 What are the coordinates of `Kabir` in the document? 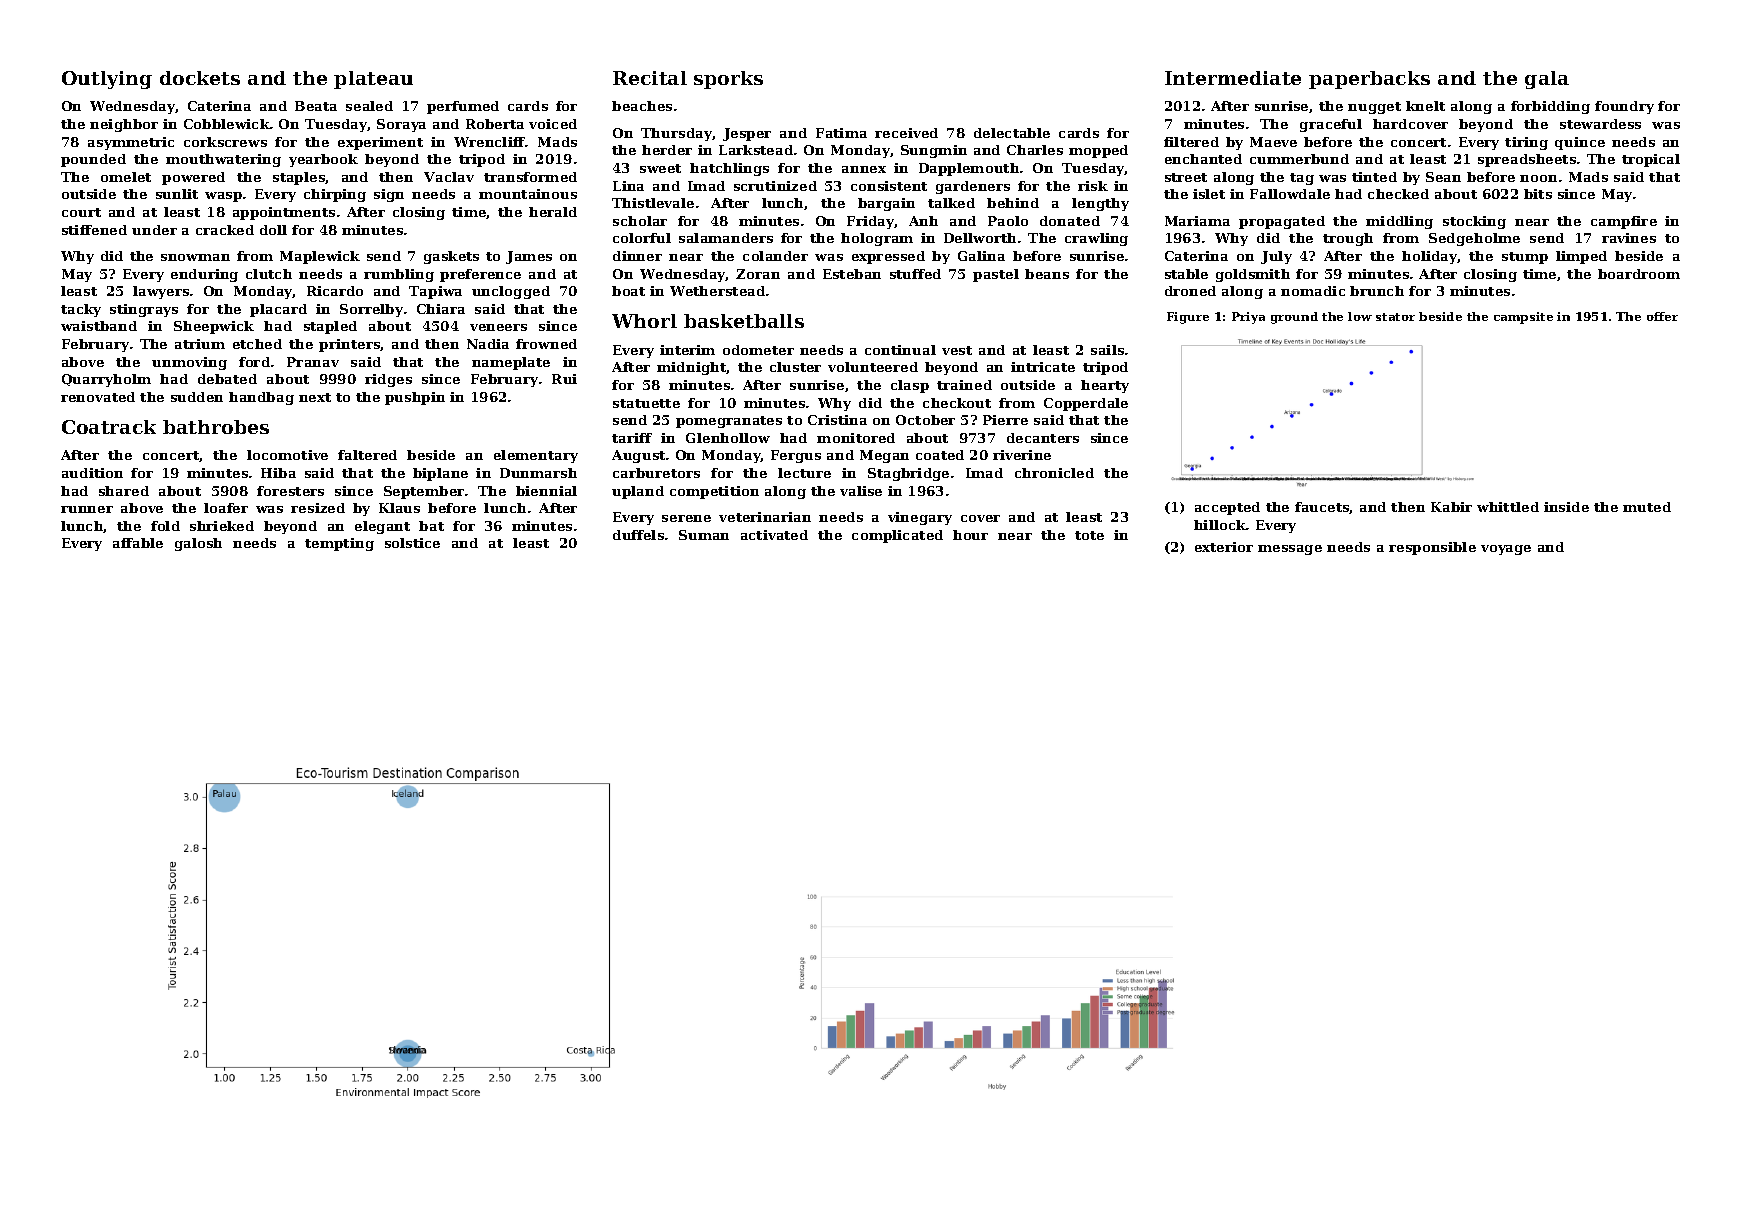 It's located at (1451, 507).
